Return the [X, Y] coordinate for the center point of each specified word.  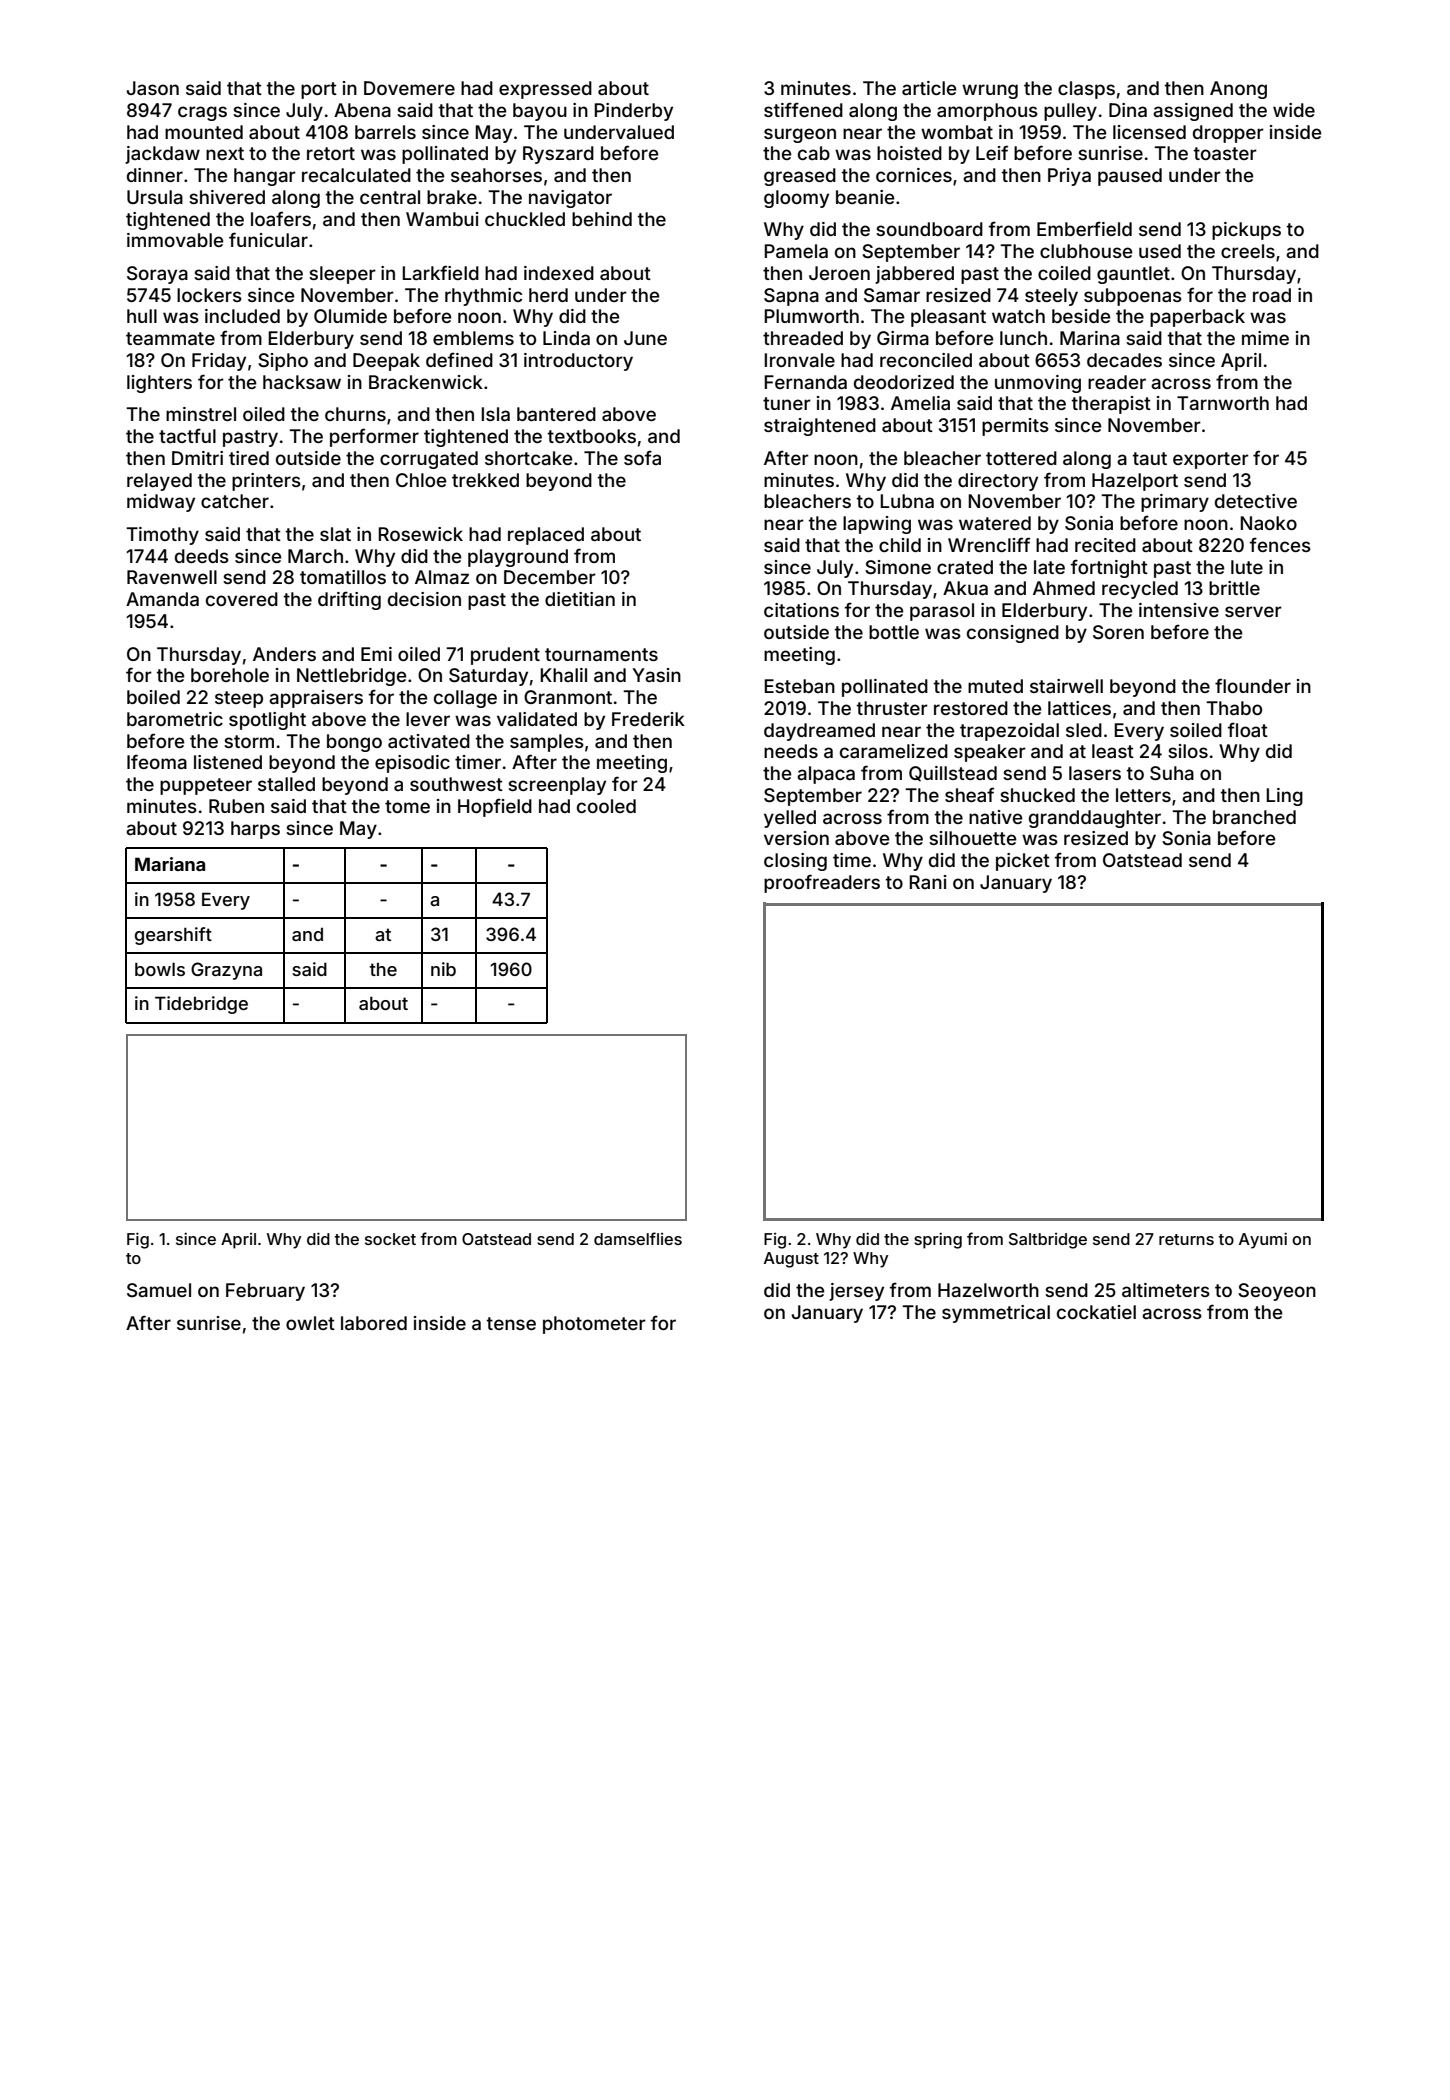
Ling [1284, 797]
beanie [865, 197]
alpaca [826, 775]
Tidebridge [201, 1005]
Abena [362, 110]
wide [1294, 110]
